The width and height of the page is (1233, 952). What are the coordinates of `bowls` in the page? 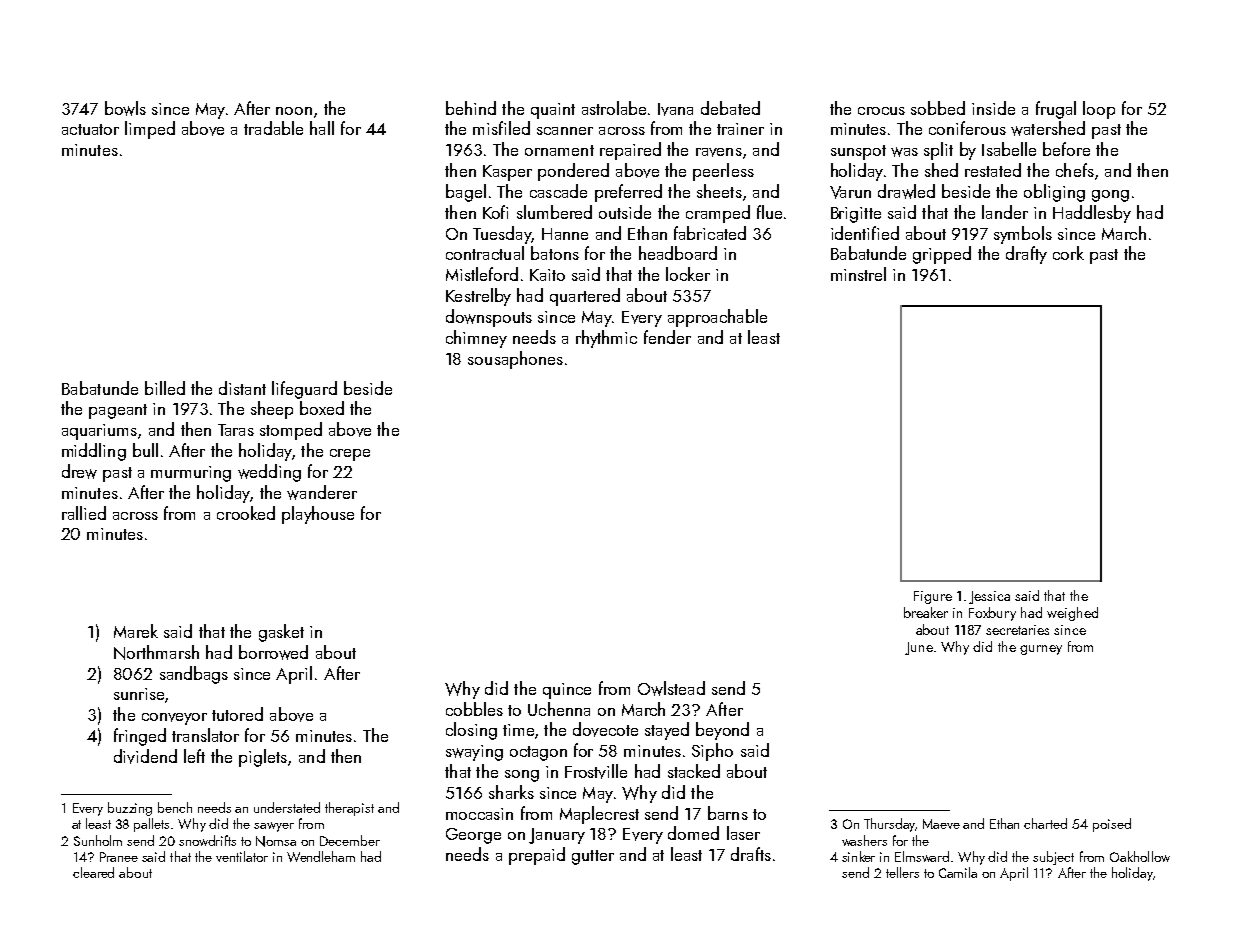 It's located at (125, 108).
